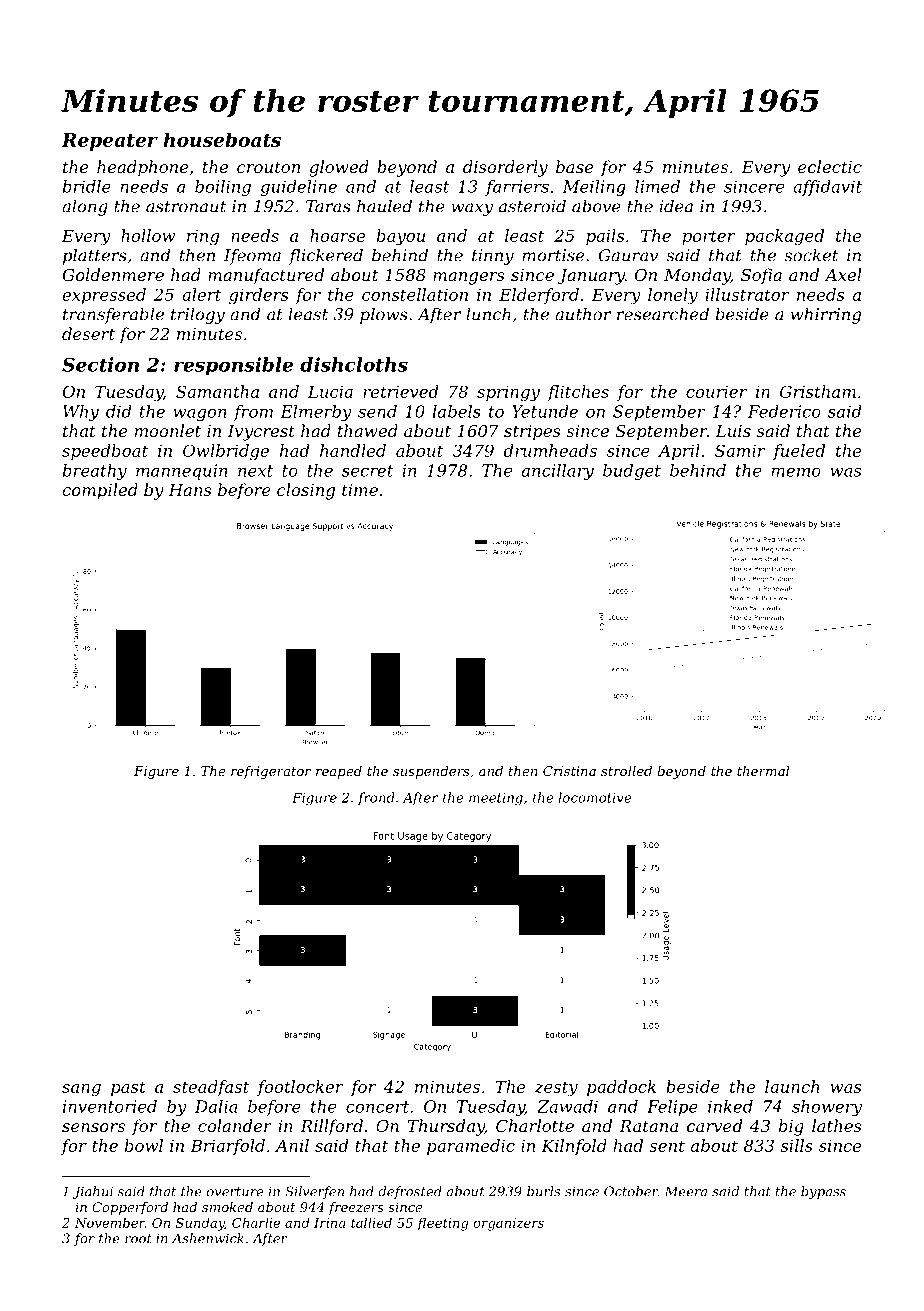  What do you see at coordinates (595, 797) in the image?
I see `locomotive` at bounding box center [595, 797].
